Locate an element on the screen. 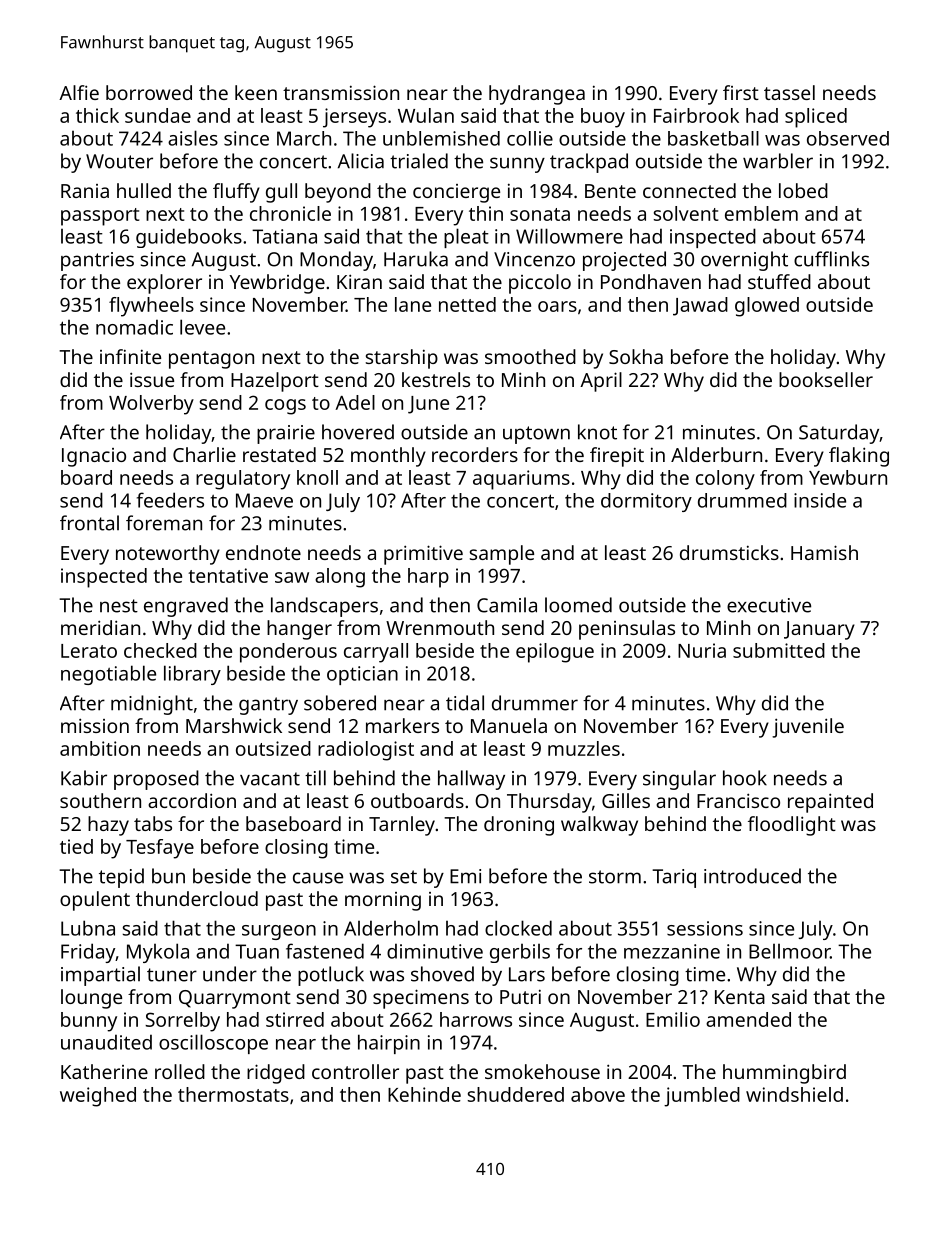 The image size is (952, 1233). gerbils is located at coordinates (520, 953).
